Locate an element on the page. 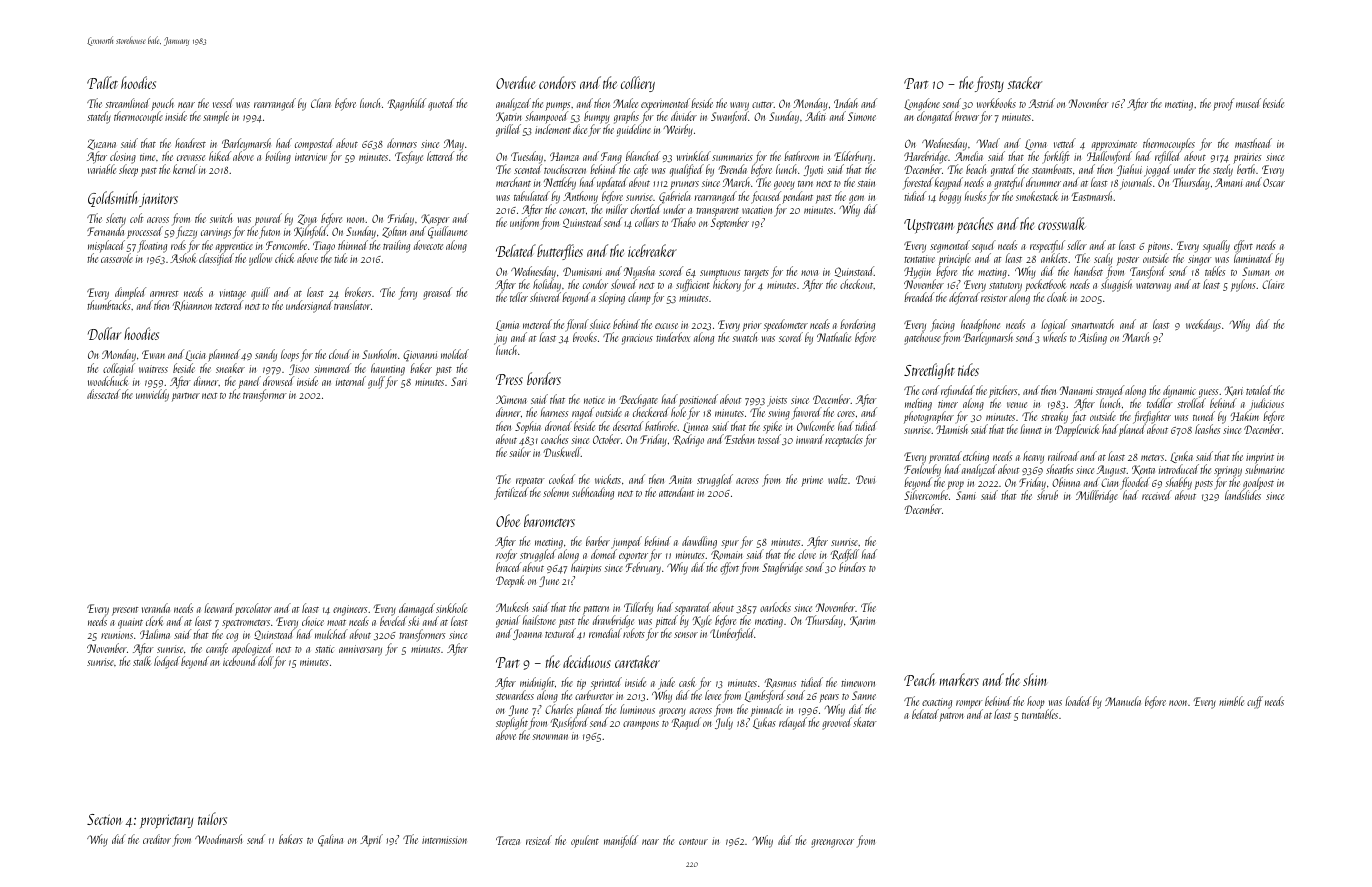 This page has height=887, width=1372. icebound is located at coordinates (240, 661).
